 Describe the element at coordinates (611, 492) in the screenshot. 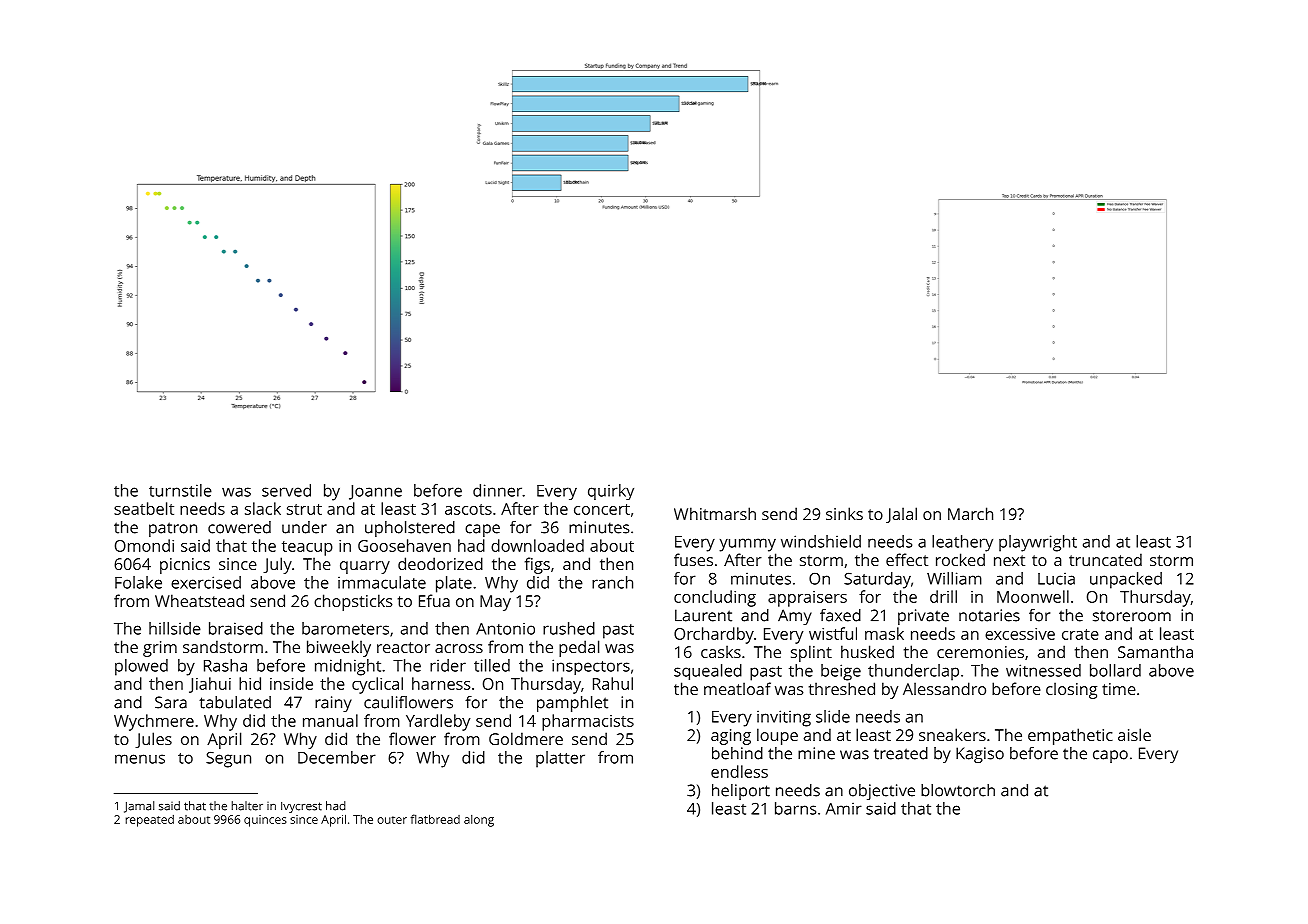

I see `quirky` at that location.
